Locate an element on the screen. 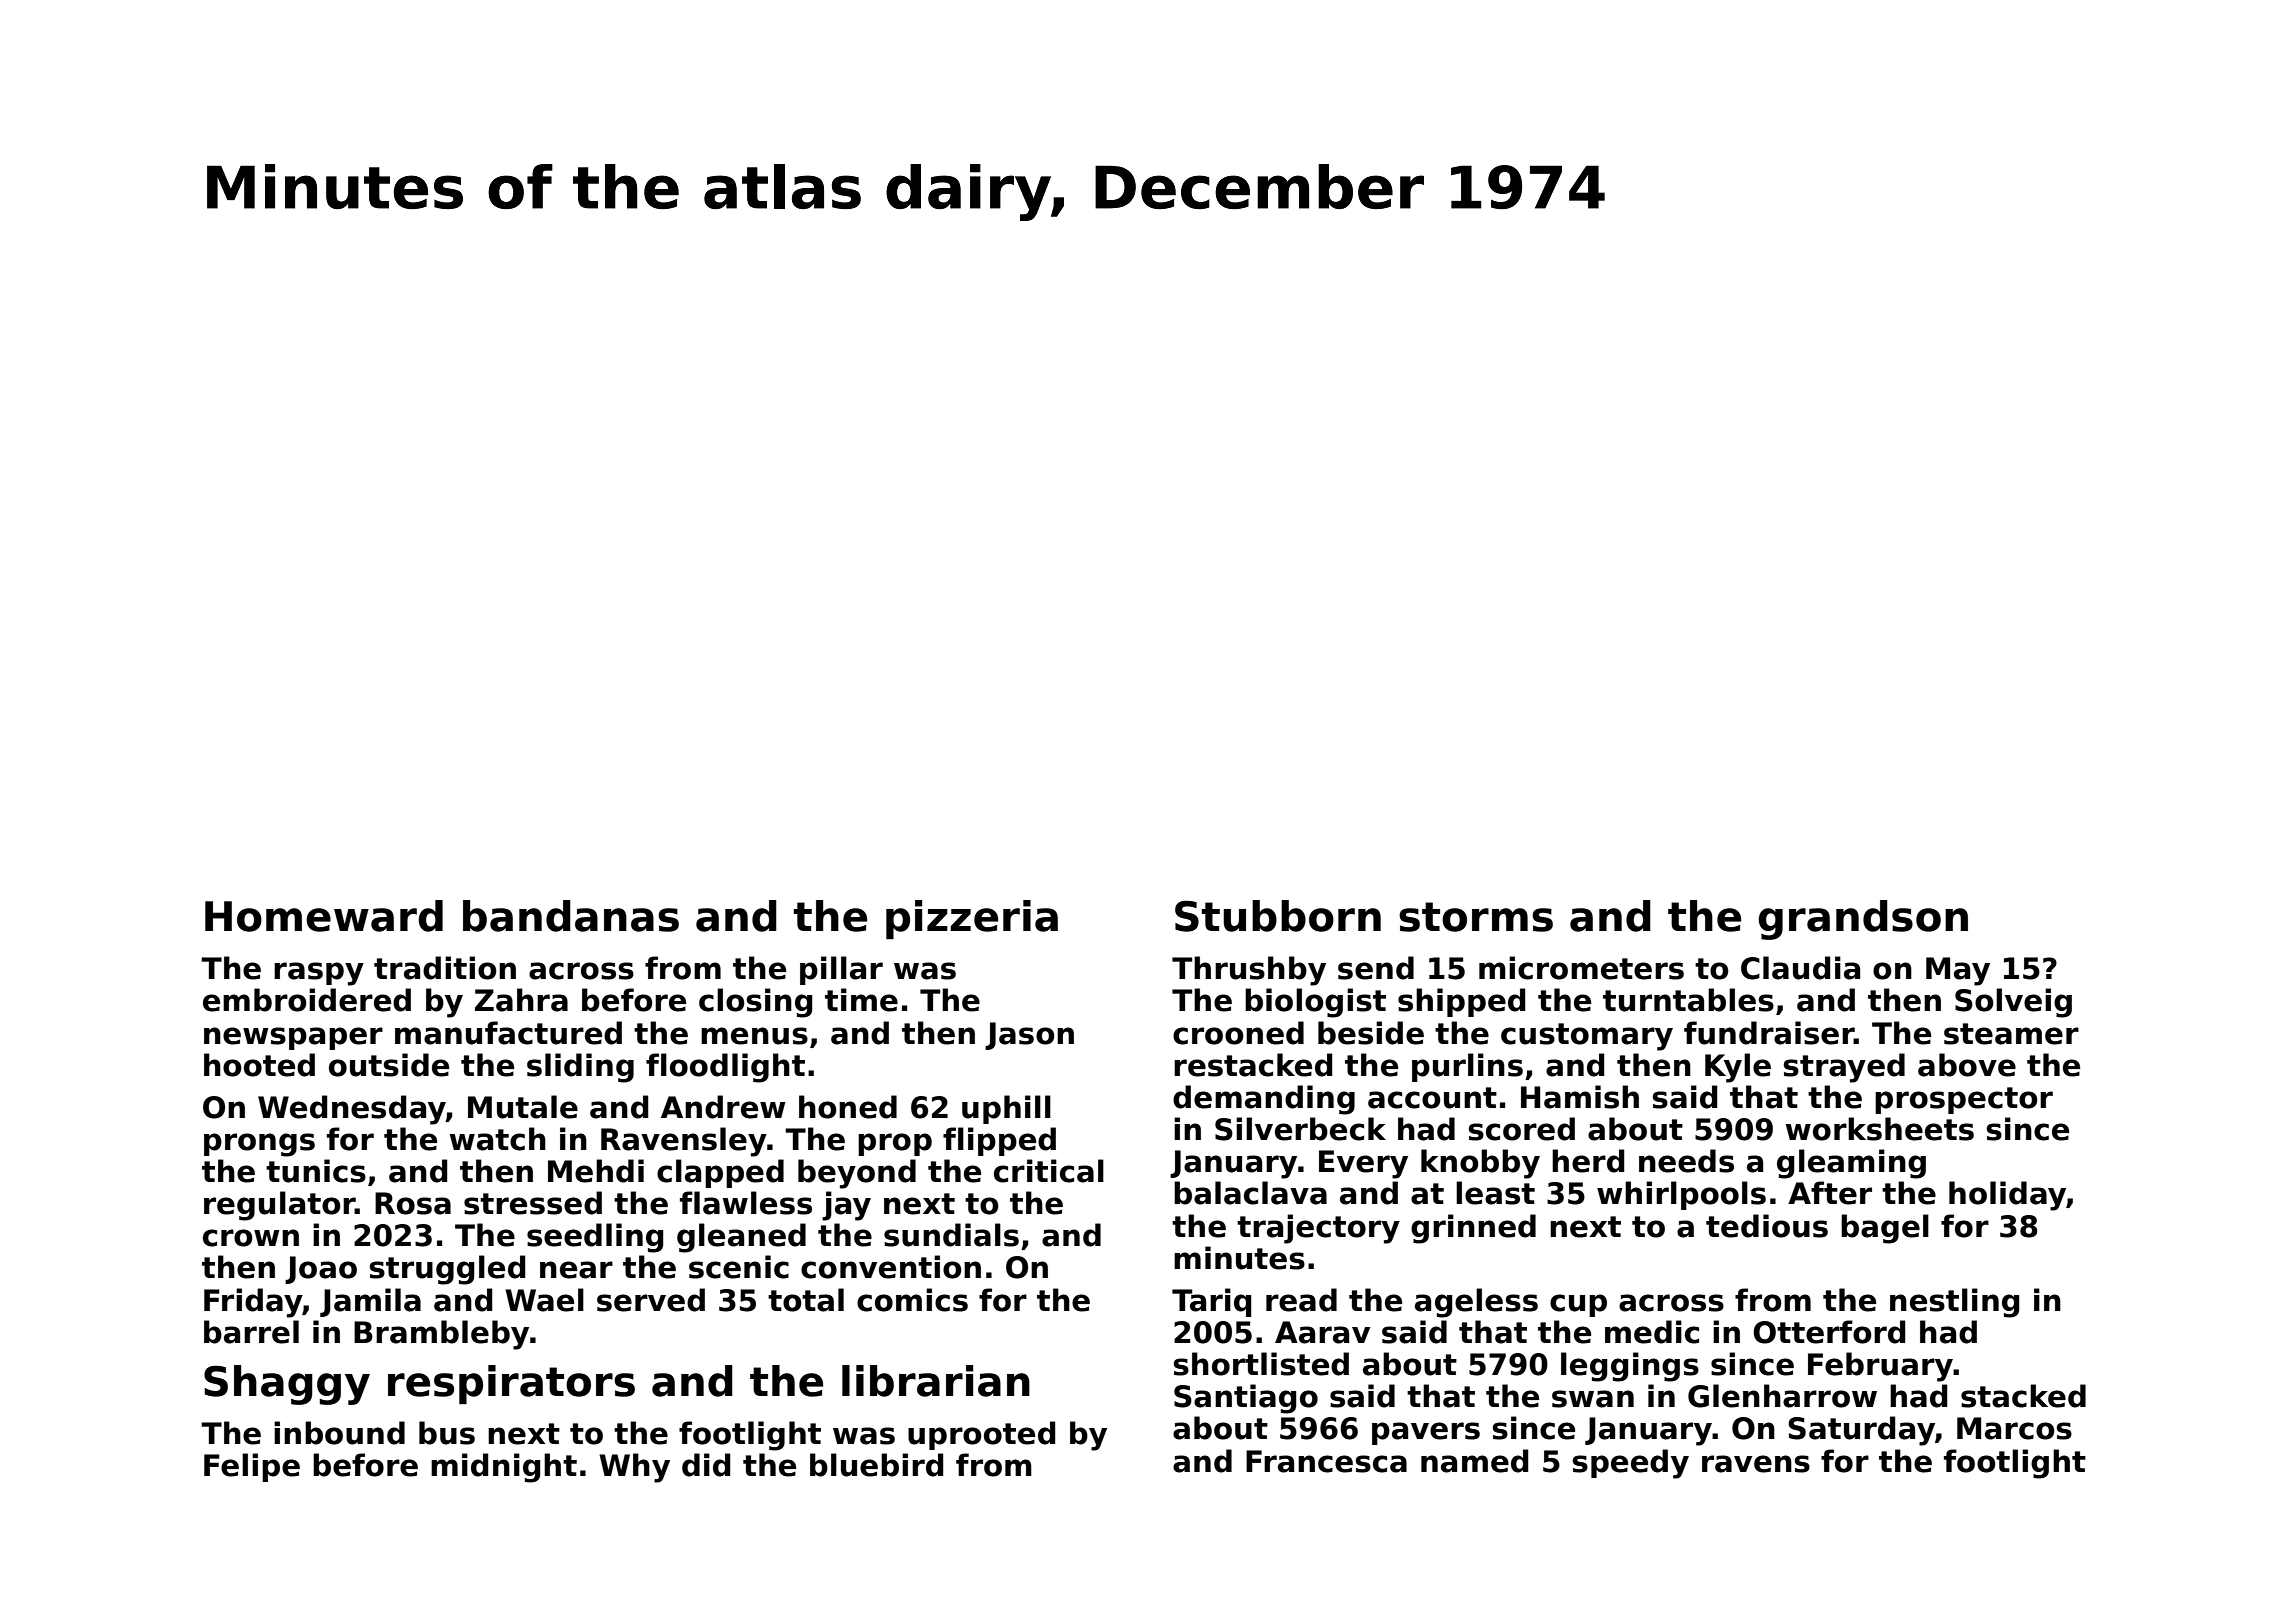 This screenshot has width=2292, height=1620. bluebird is located at coordinates (877, 1465).
